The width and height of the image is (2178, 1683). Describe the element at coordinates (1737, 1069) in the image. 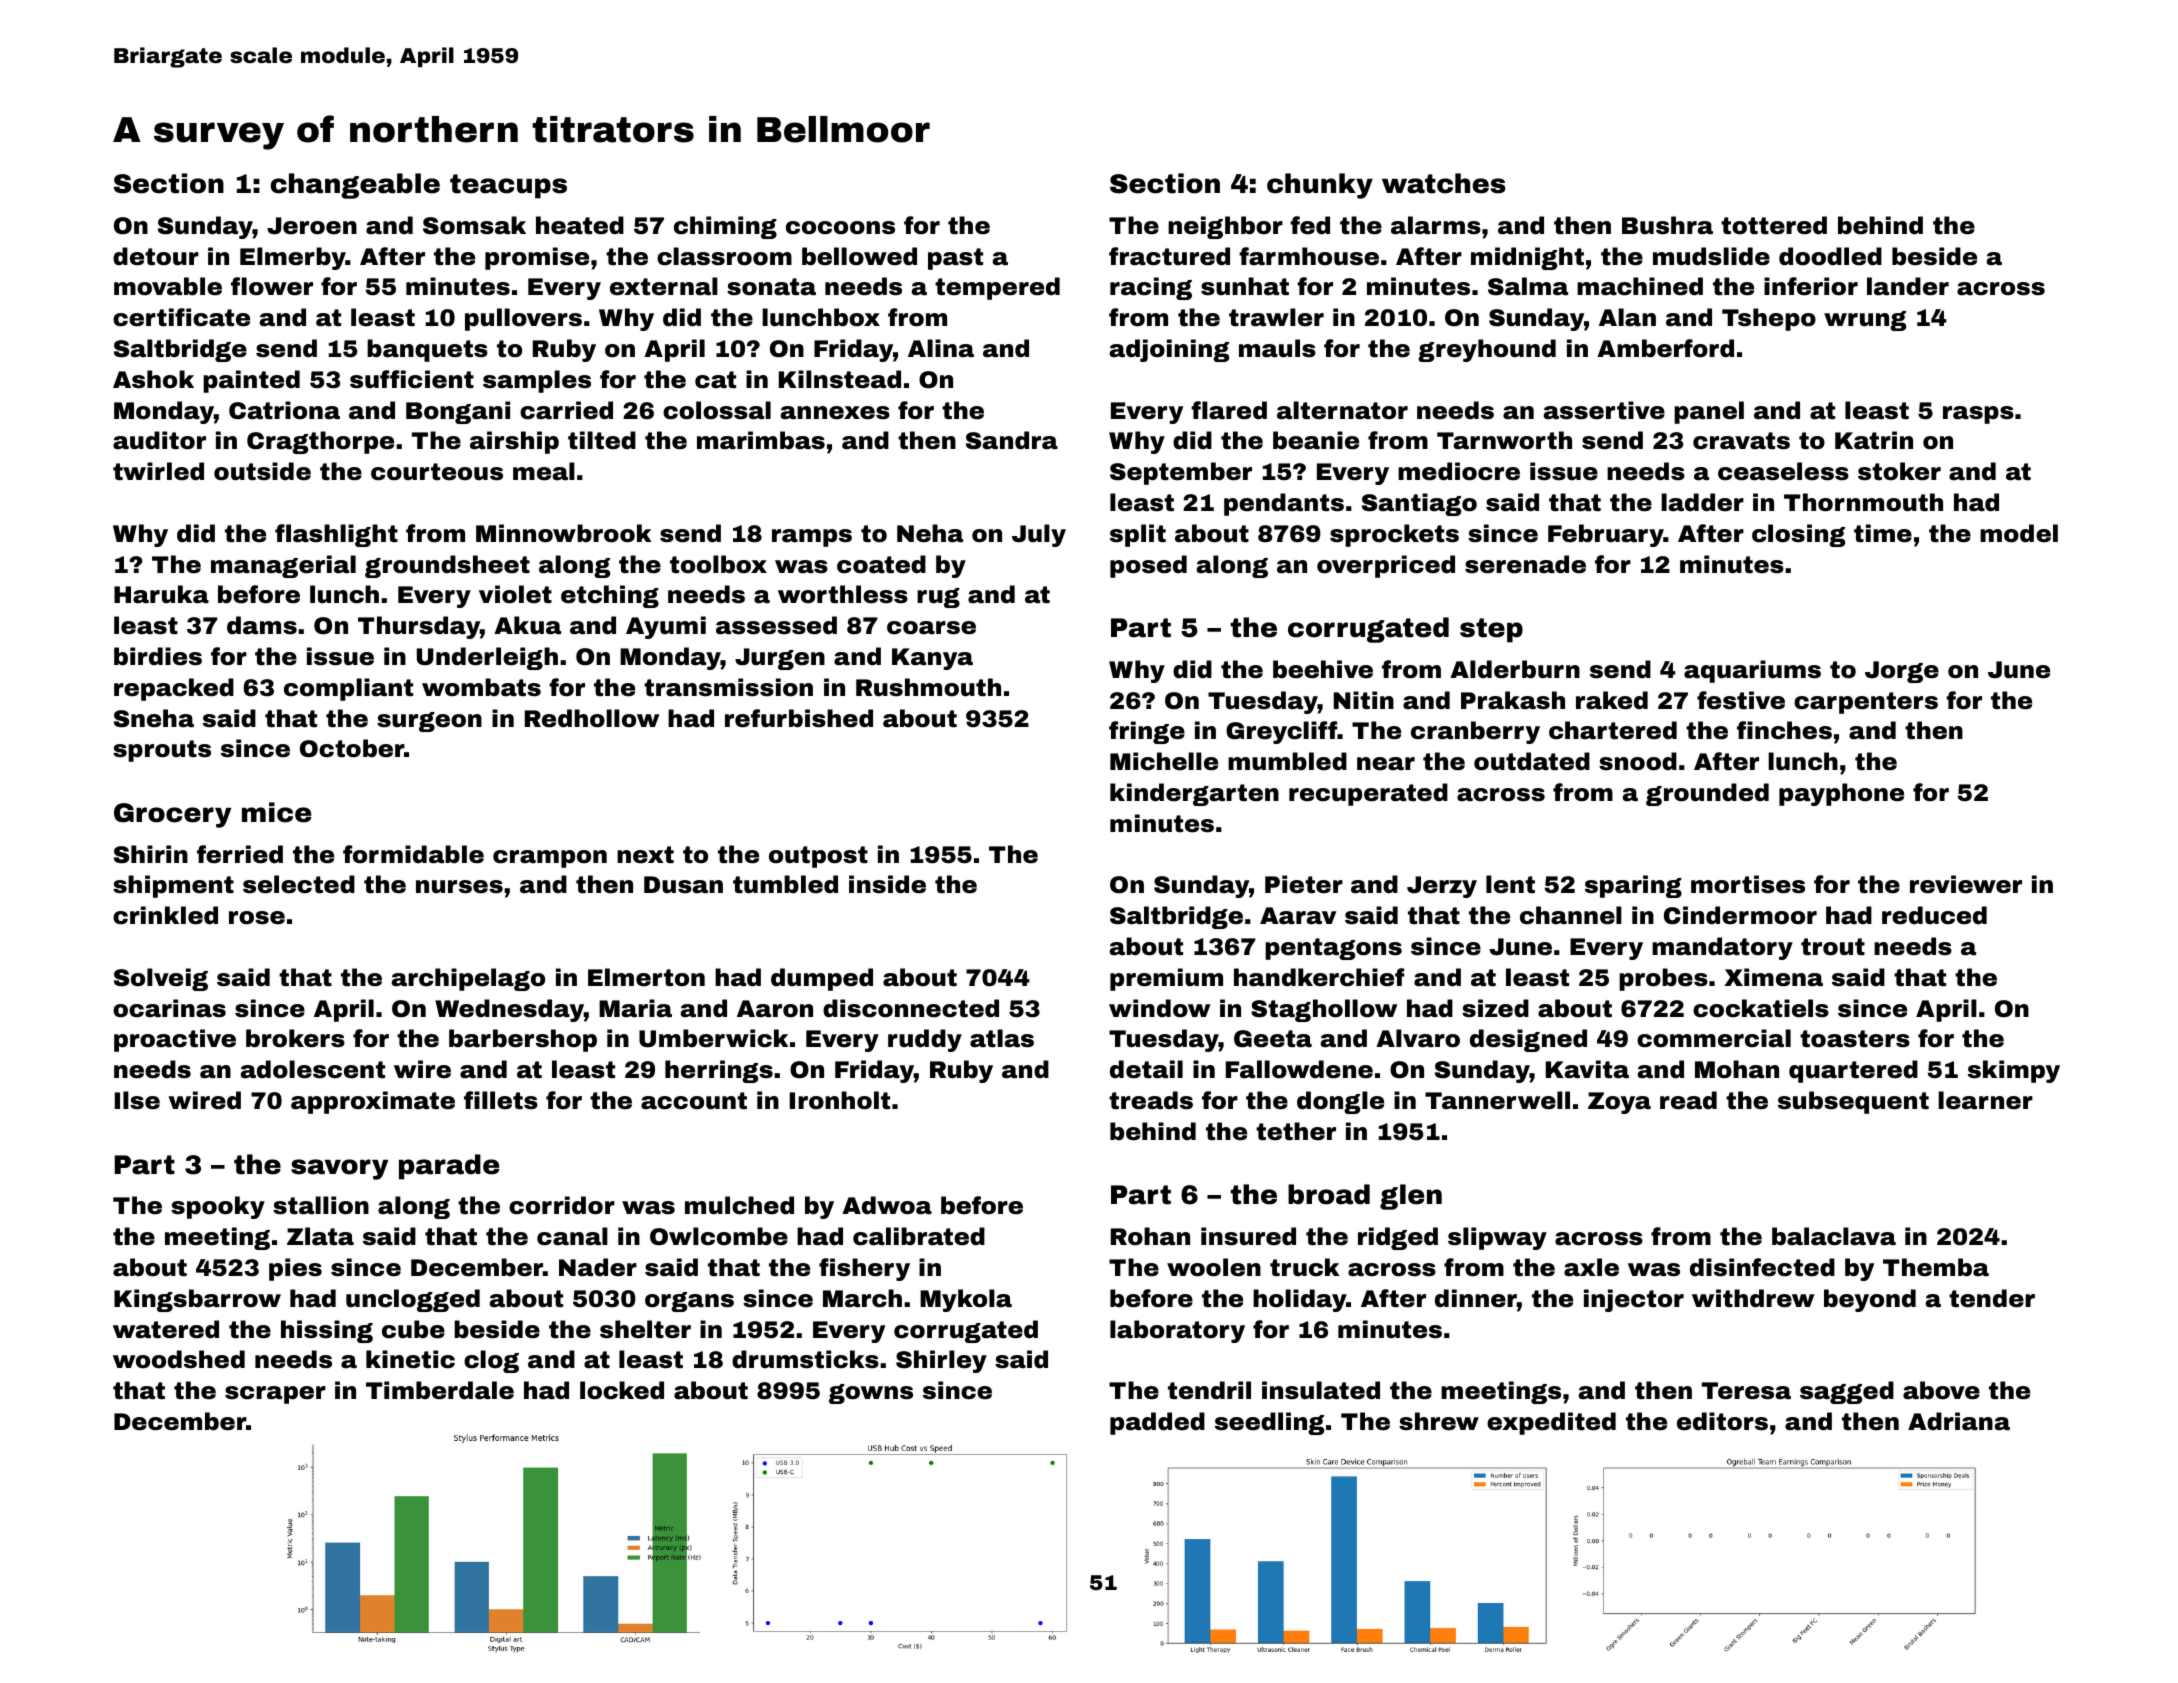

I see `Mohan` at that location.
